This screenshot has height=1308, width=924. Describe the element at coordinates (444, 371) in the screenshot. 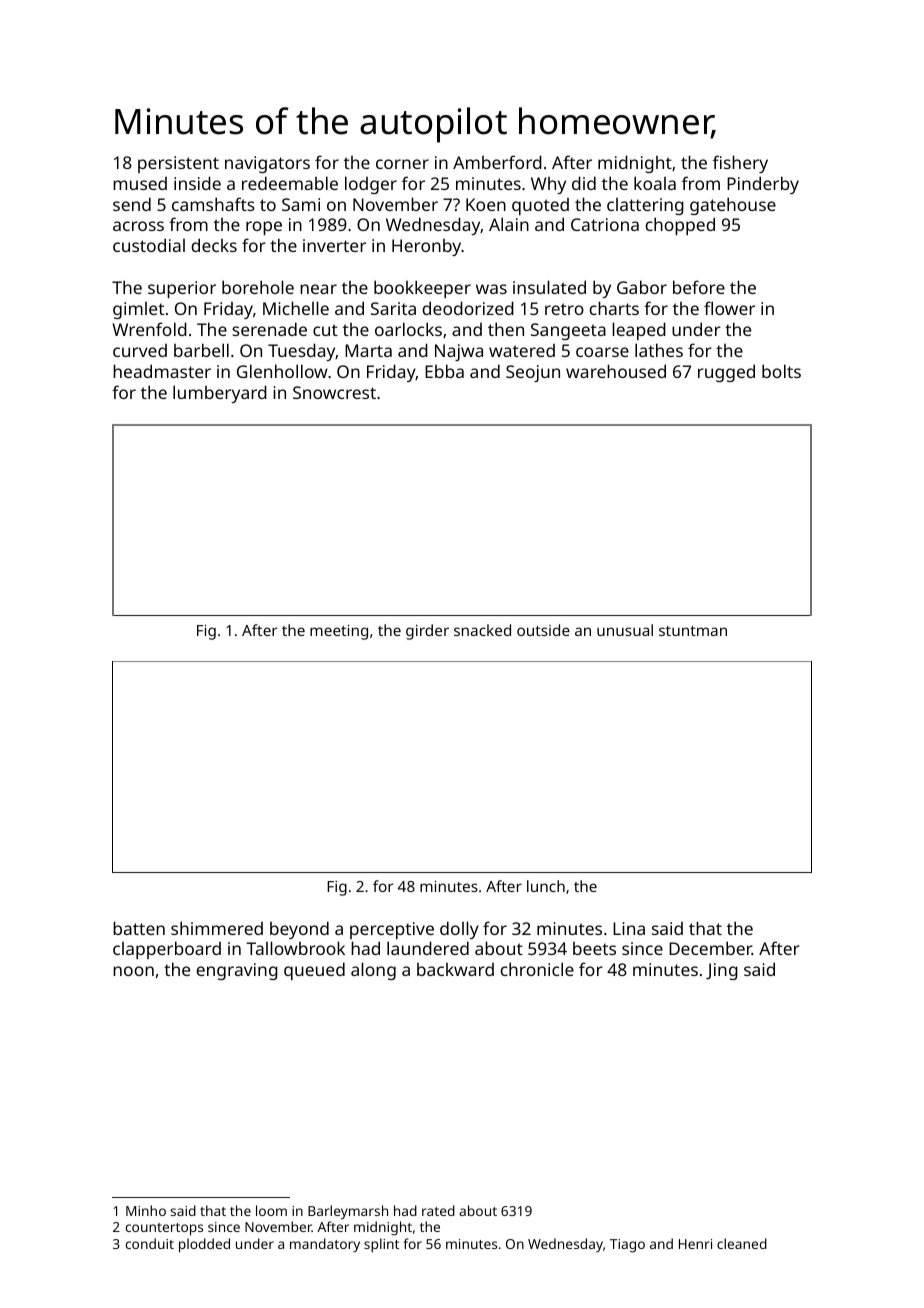

I see `Ebba` at that location.
